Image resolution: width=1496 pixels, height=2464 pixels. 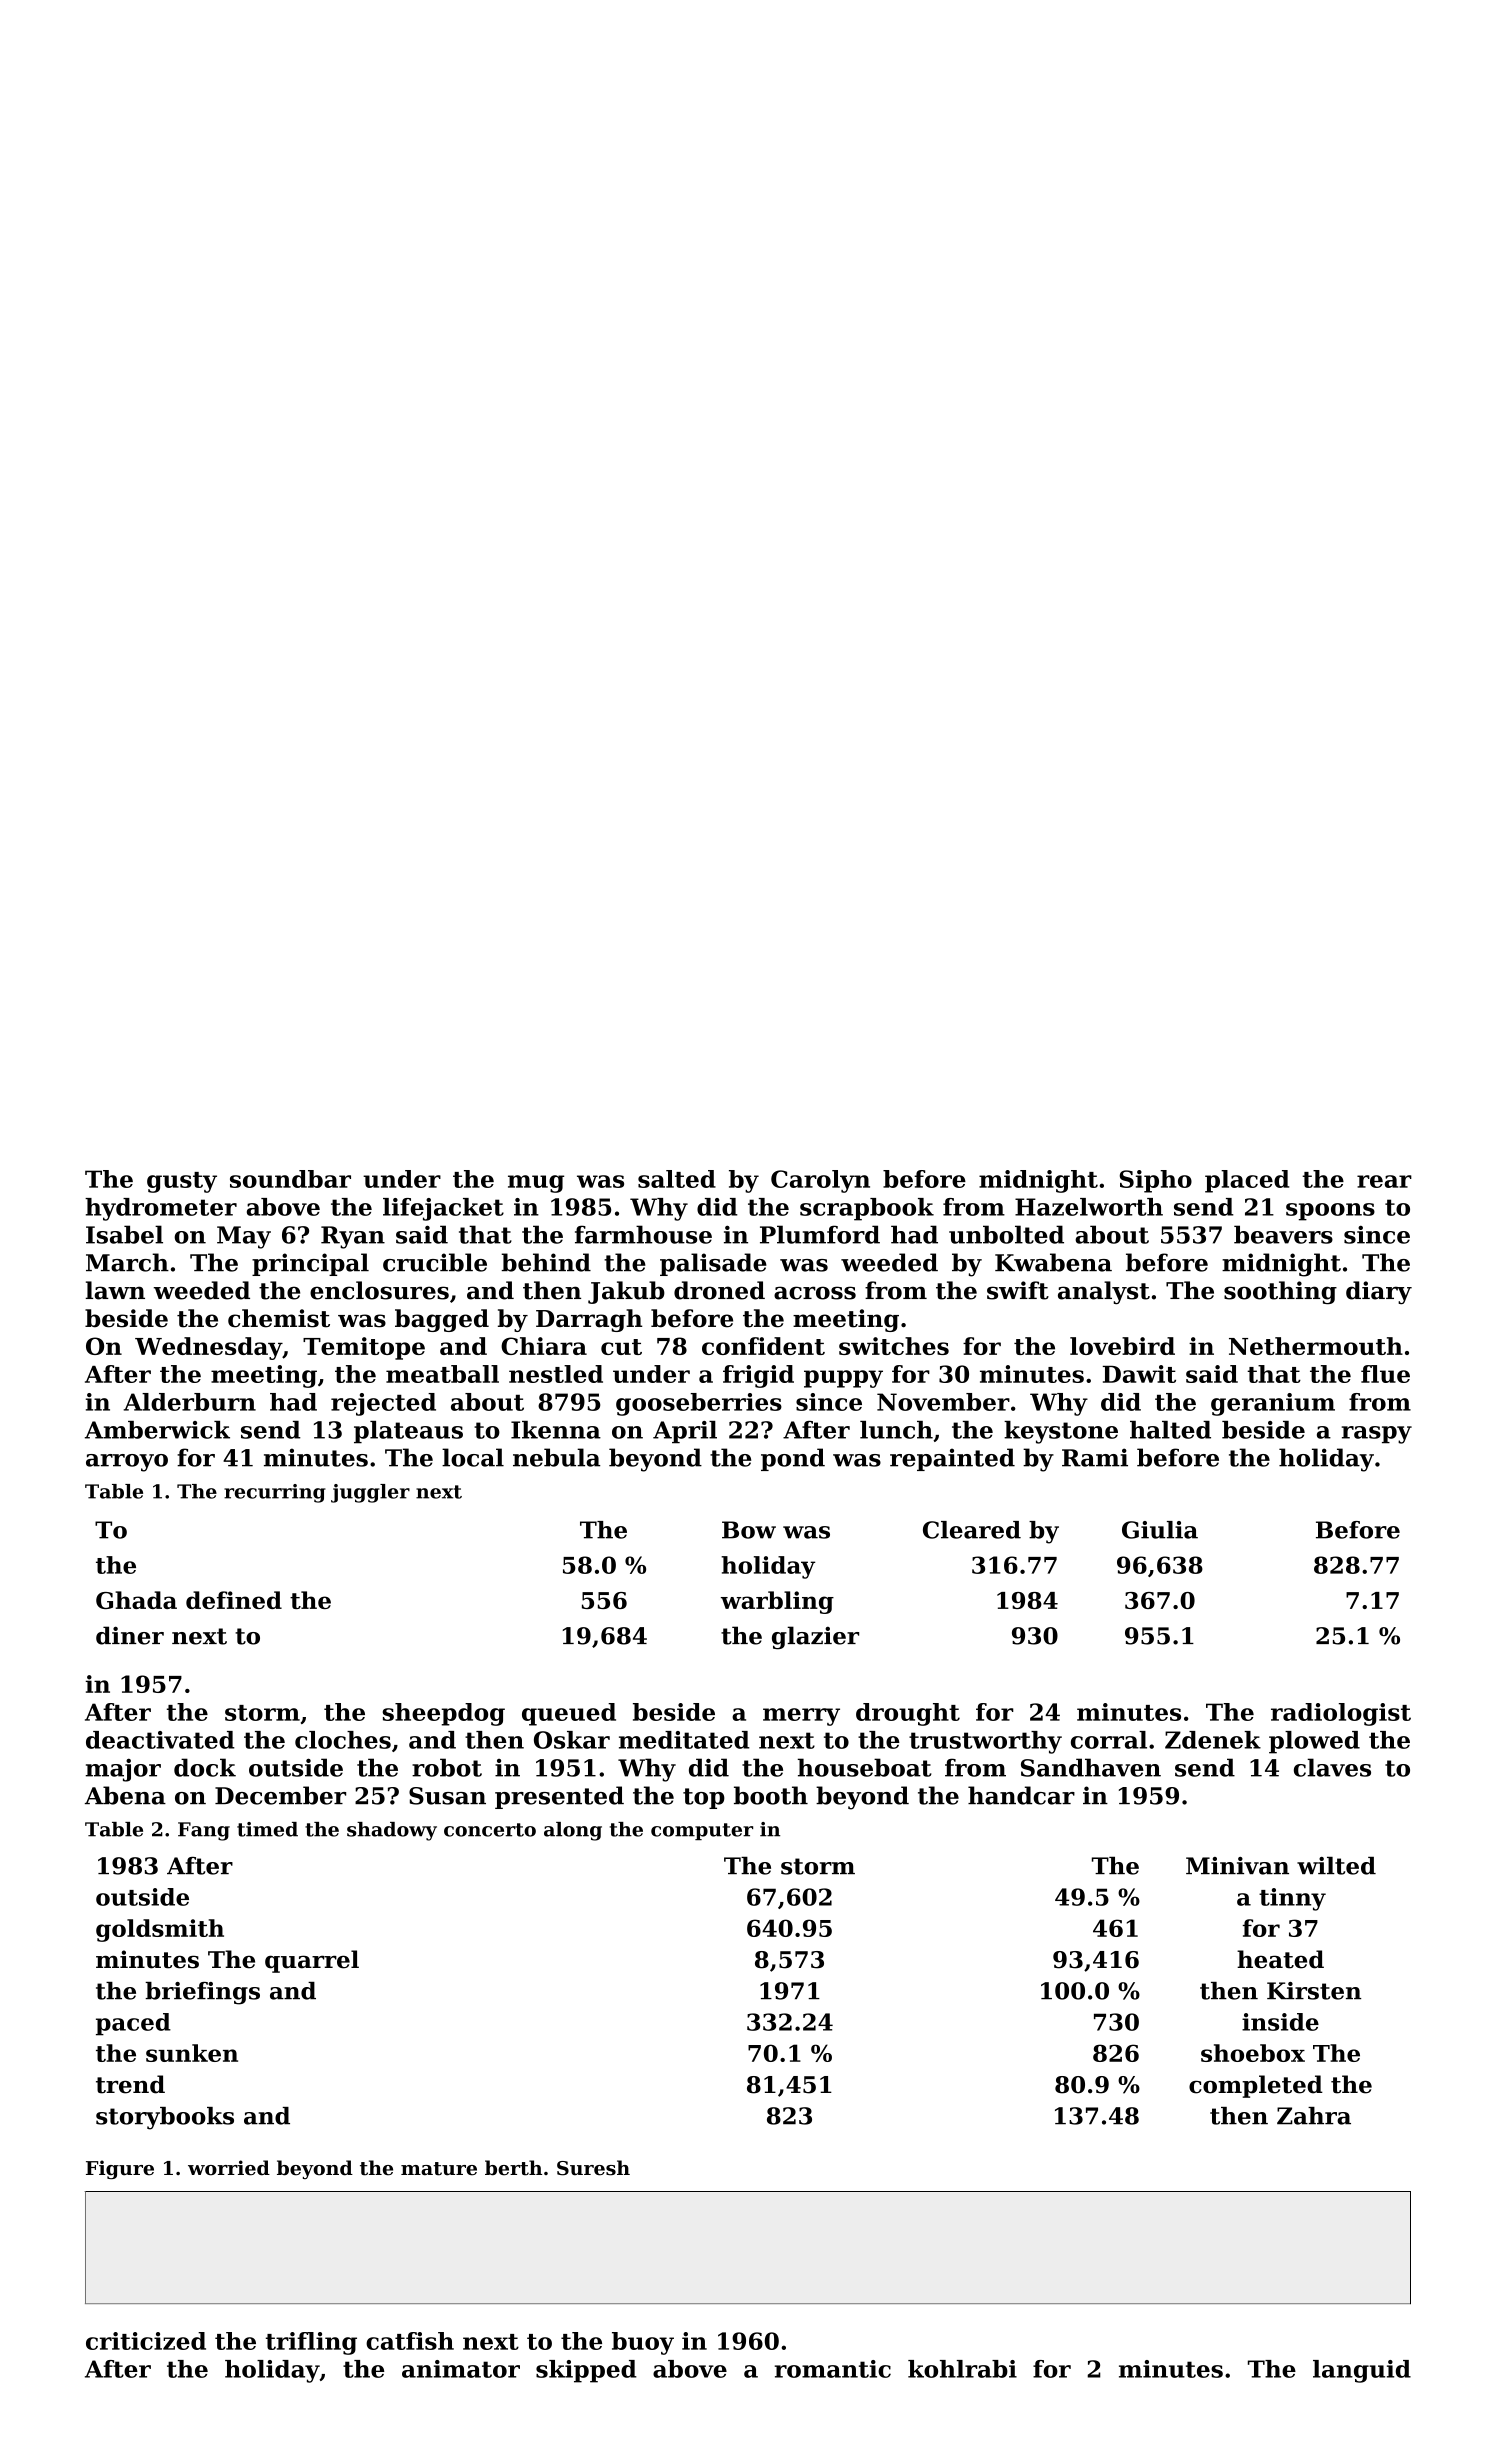 What do you see at coordinates (1170, 1430) in the page?
I see `halted` at bounding box center [1170, 1430].
